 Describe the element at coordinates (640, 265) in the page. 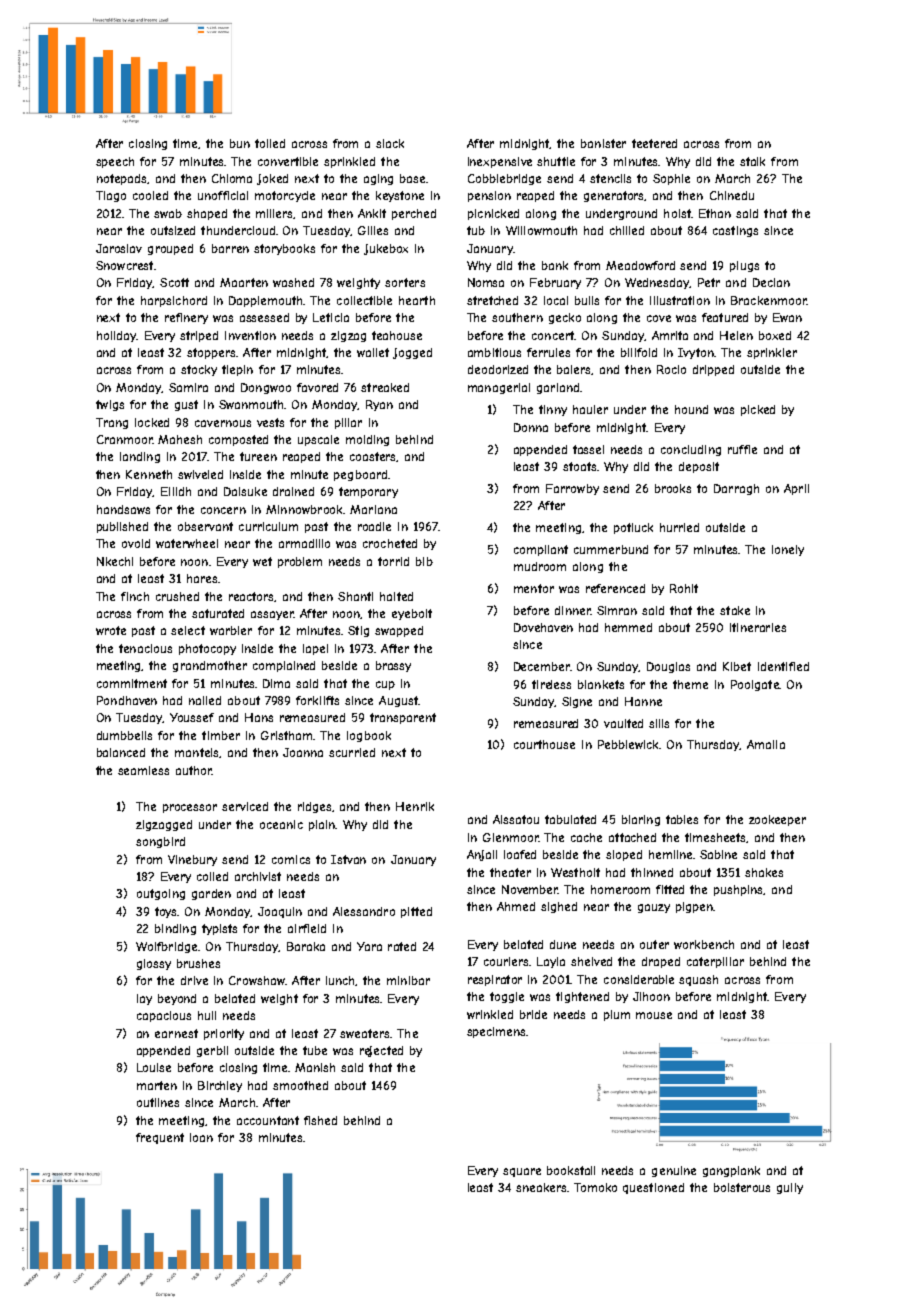

I see `Meadowford` at that location.
